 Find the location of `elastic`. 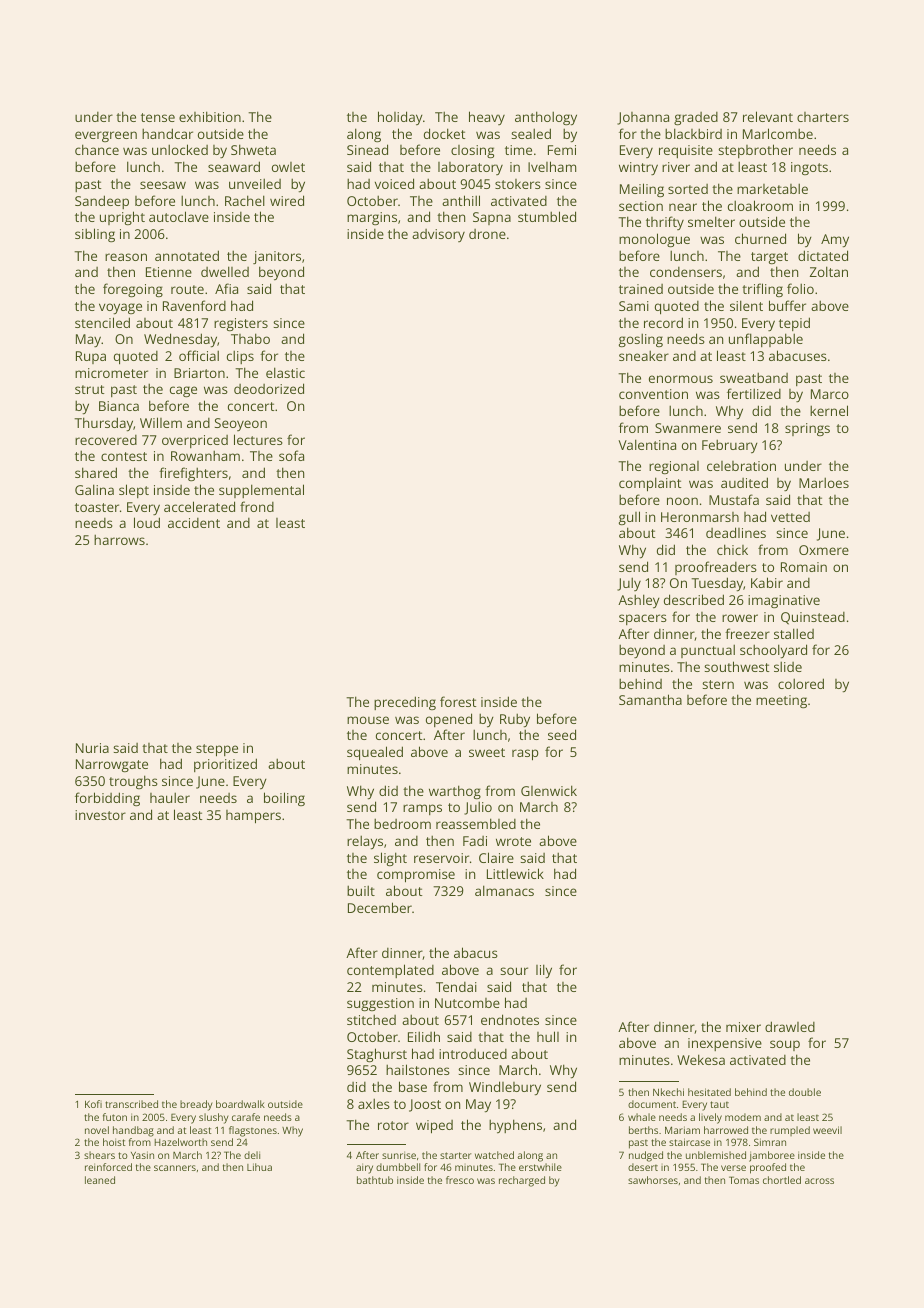

elastic is located at coordinates (285, 372).
